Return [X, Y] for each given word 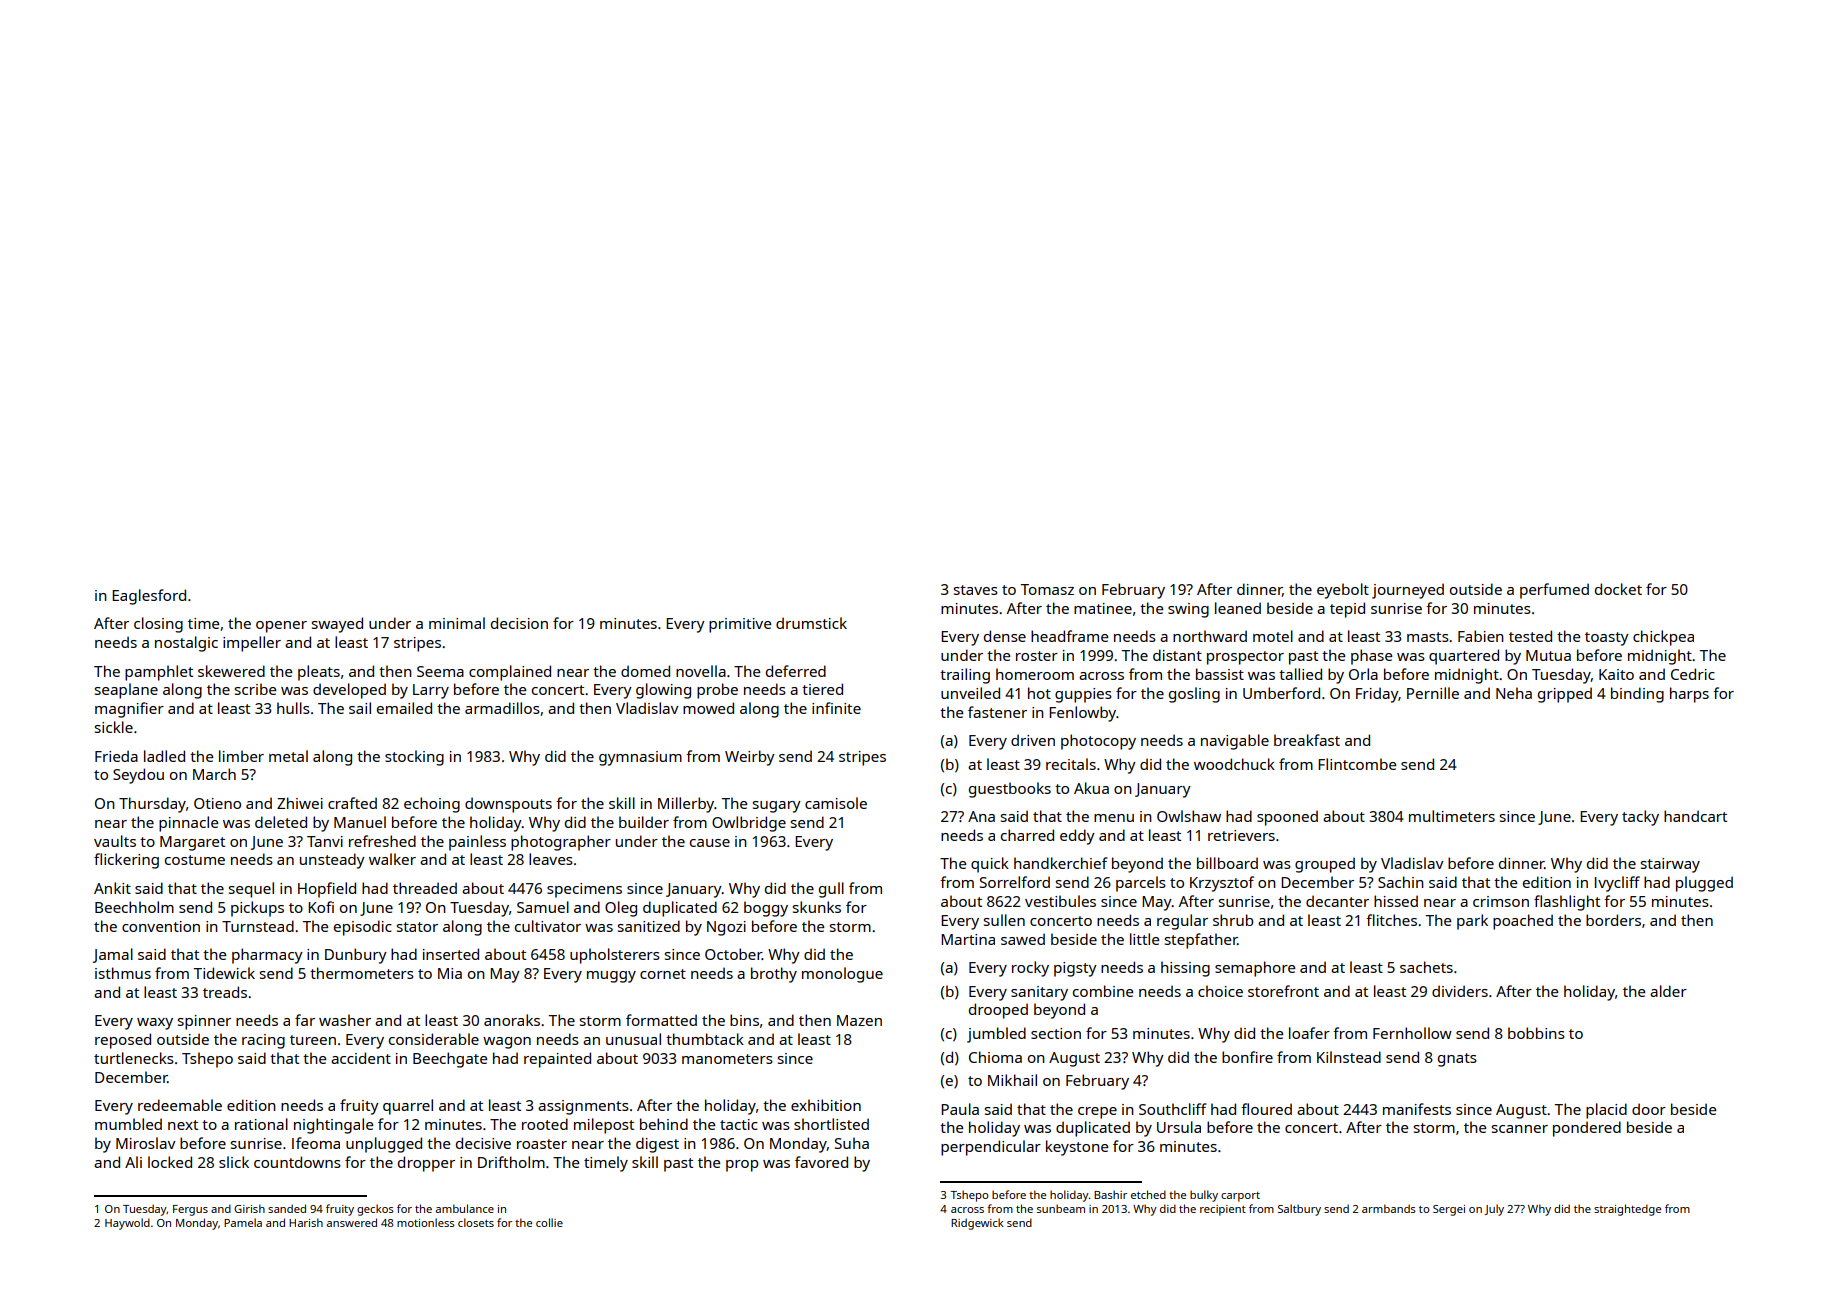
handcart [1695, 816]
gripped [1565, 695]
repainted [557, 1060]
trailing [965, 676]
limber [241, 756]
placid [1606, 1111]
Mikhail [1012, 1080]
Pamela [243, 1222]
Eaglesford [149, 597]
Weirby [750, 758]
